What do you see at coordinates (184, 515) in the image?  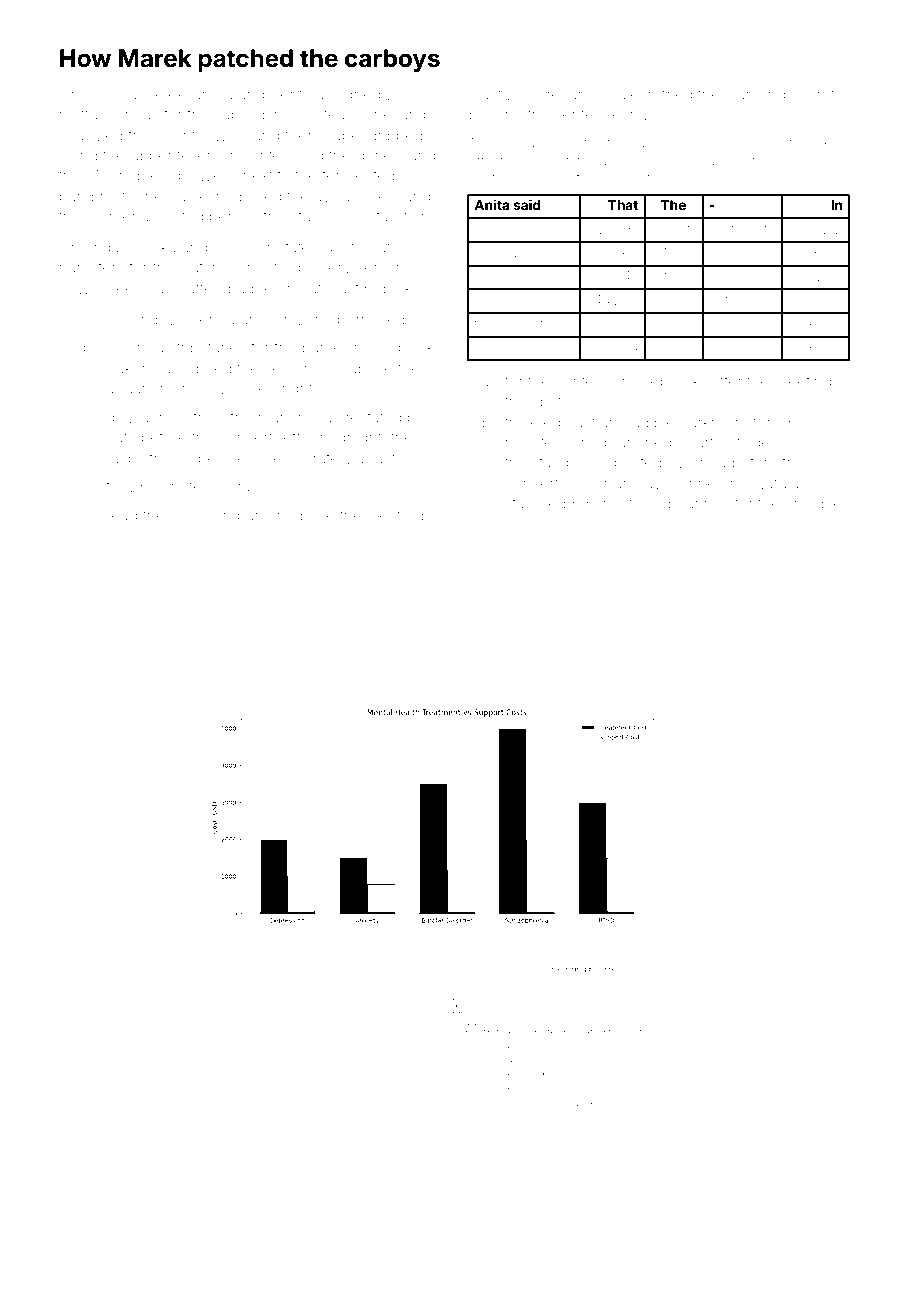 I see `cool` at bounding box center [184, 515].
